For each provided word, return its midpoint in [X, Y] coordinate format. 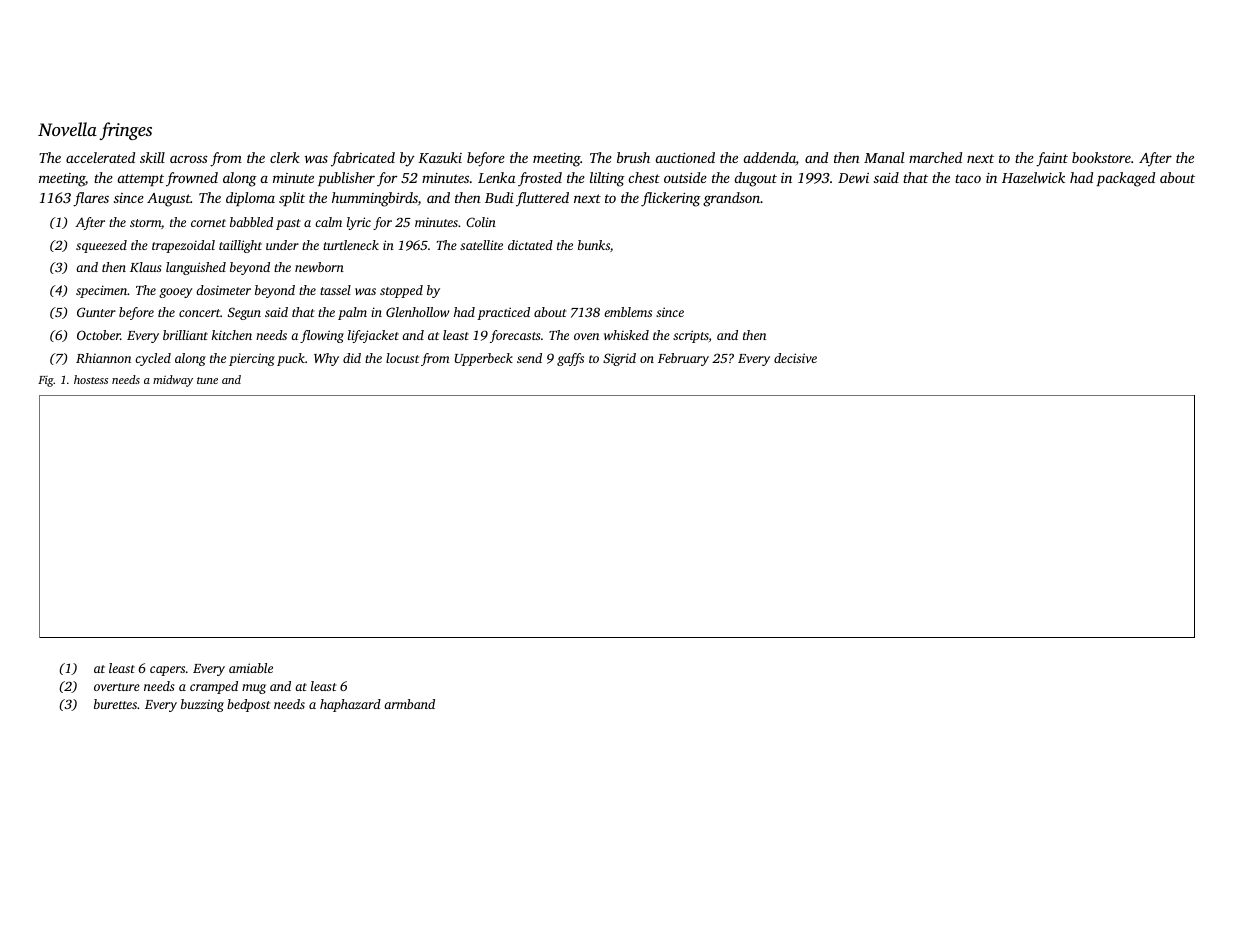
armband [409, 704]
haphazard [350, 705]
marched [935, 157]
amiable [251, 668]
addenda [770, 159]
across [189, 159]
